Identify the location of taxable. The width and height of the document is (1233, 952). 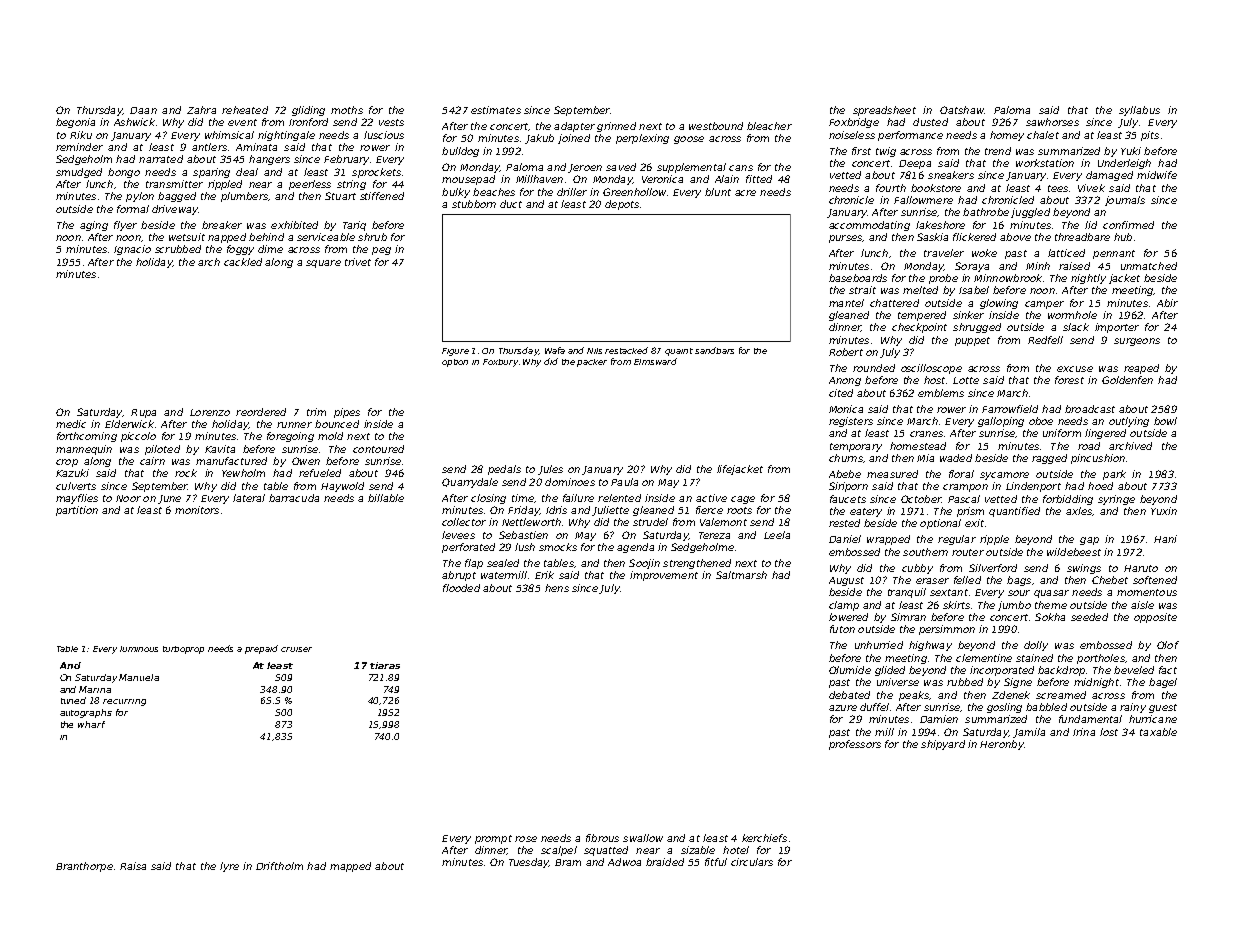
(1158, 732).
